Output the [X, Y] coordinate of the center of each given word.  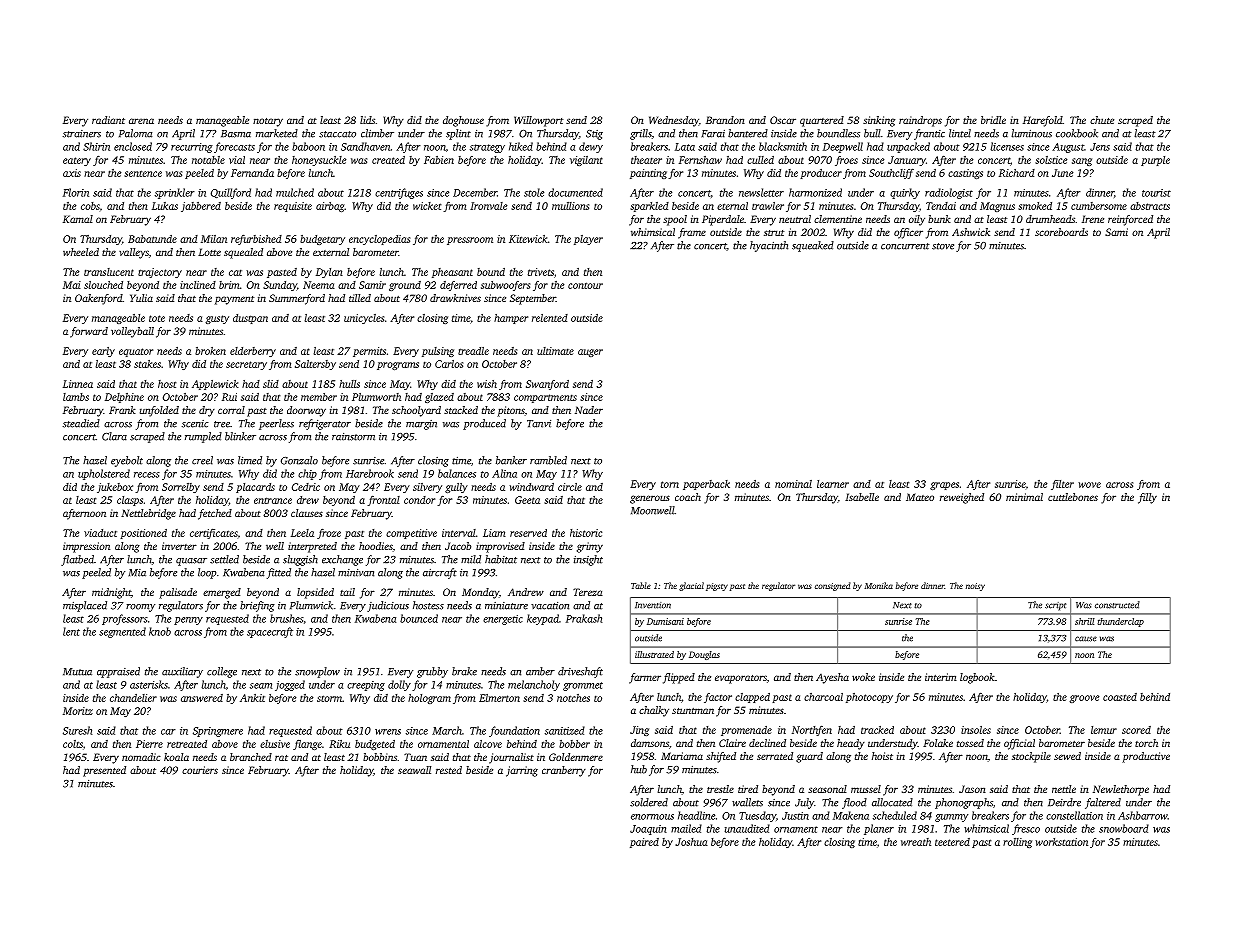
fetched [215, 514]
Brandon [725, 120]
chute [1102, 120]
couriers [200, 770]
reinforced [1130, 220]
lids [367, 120]
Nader [589, 410]
